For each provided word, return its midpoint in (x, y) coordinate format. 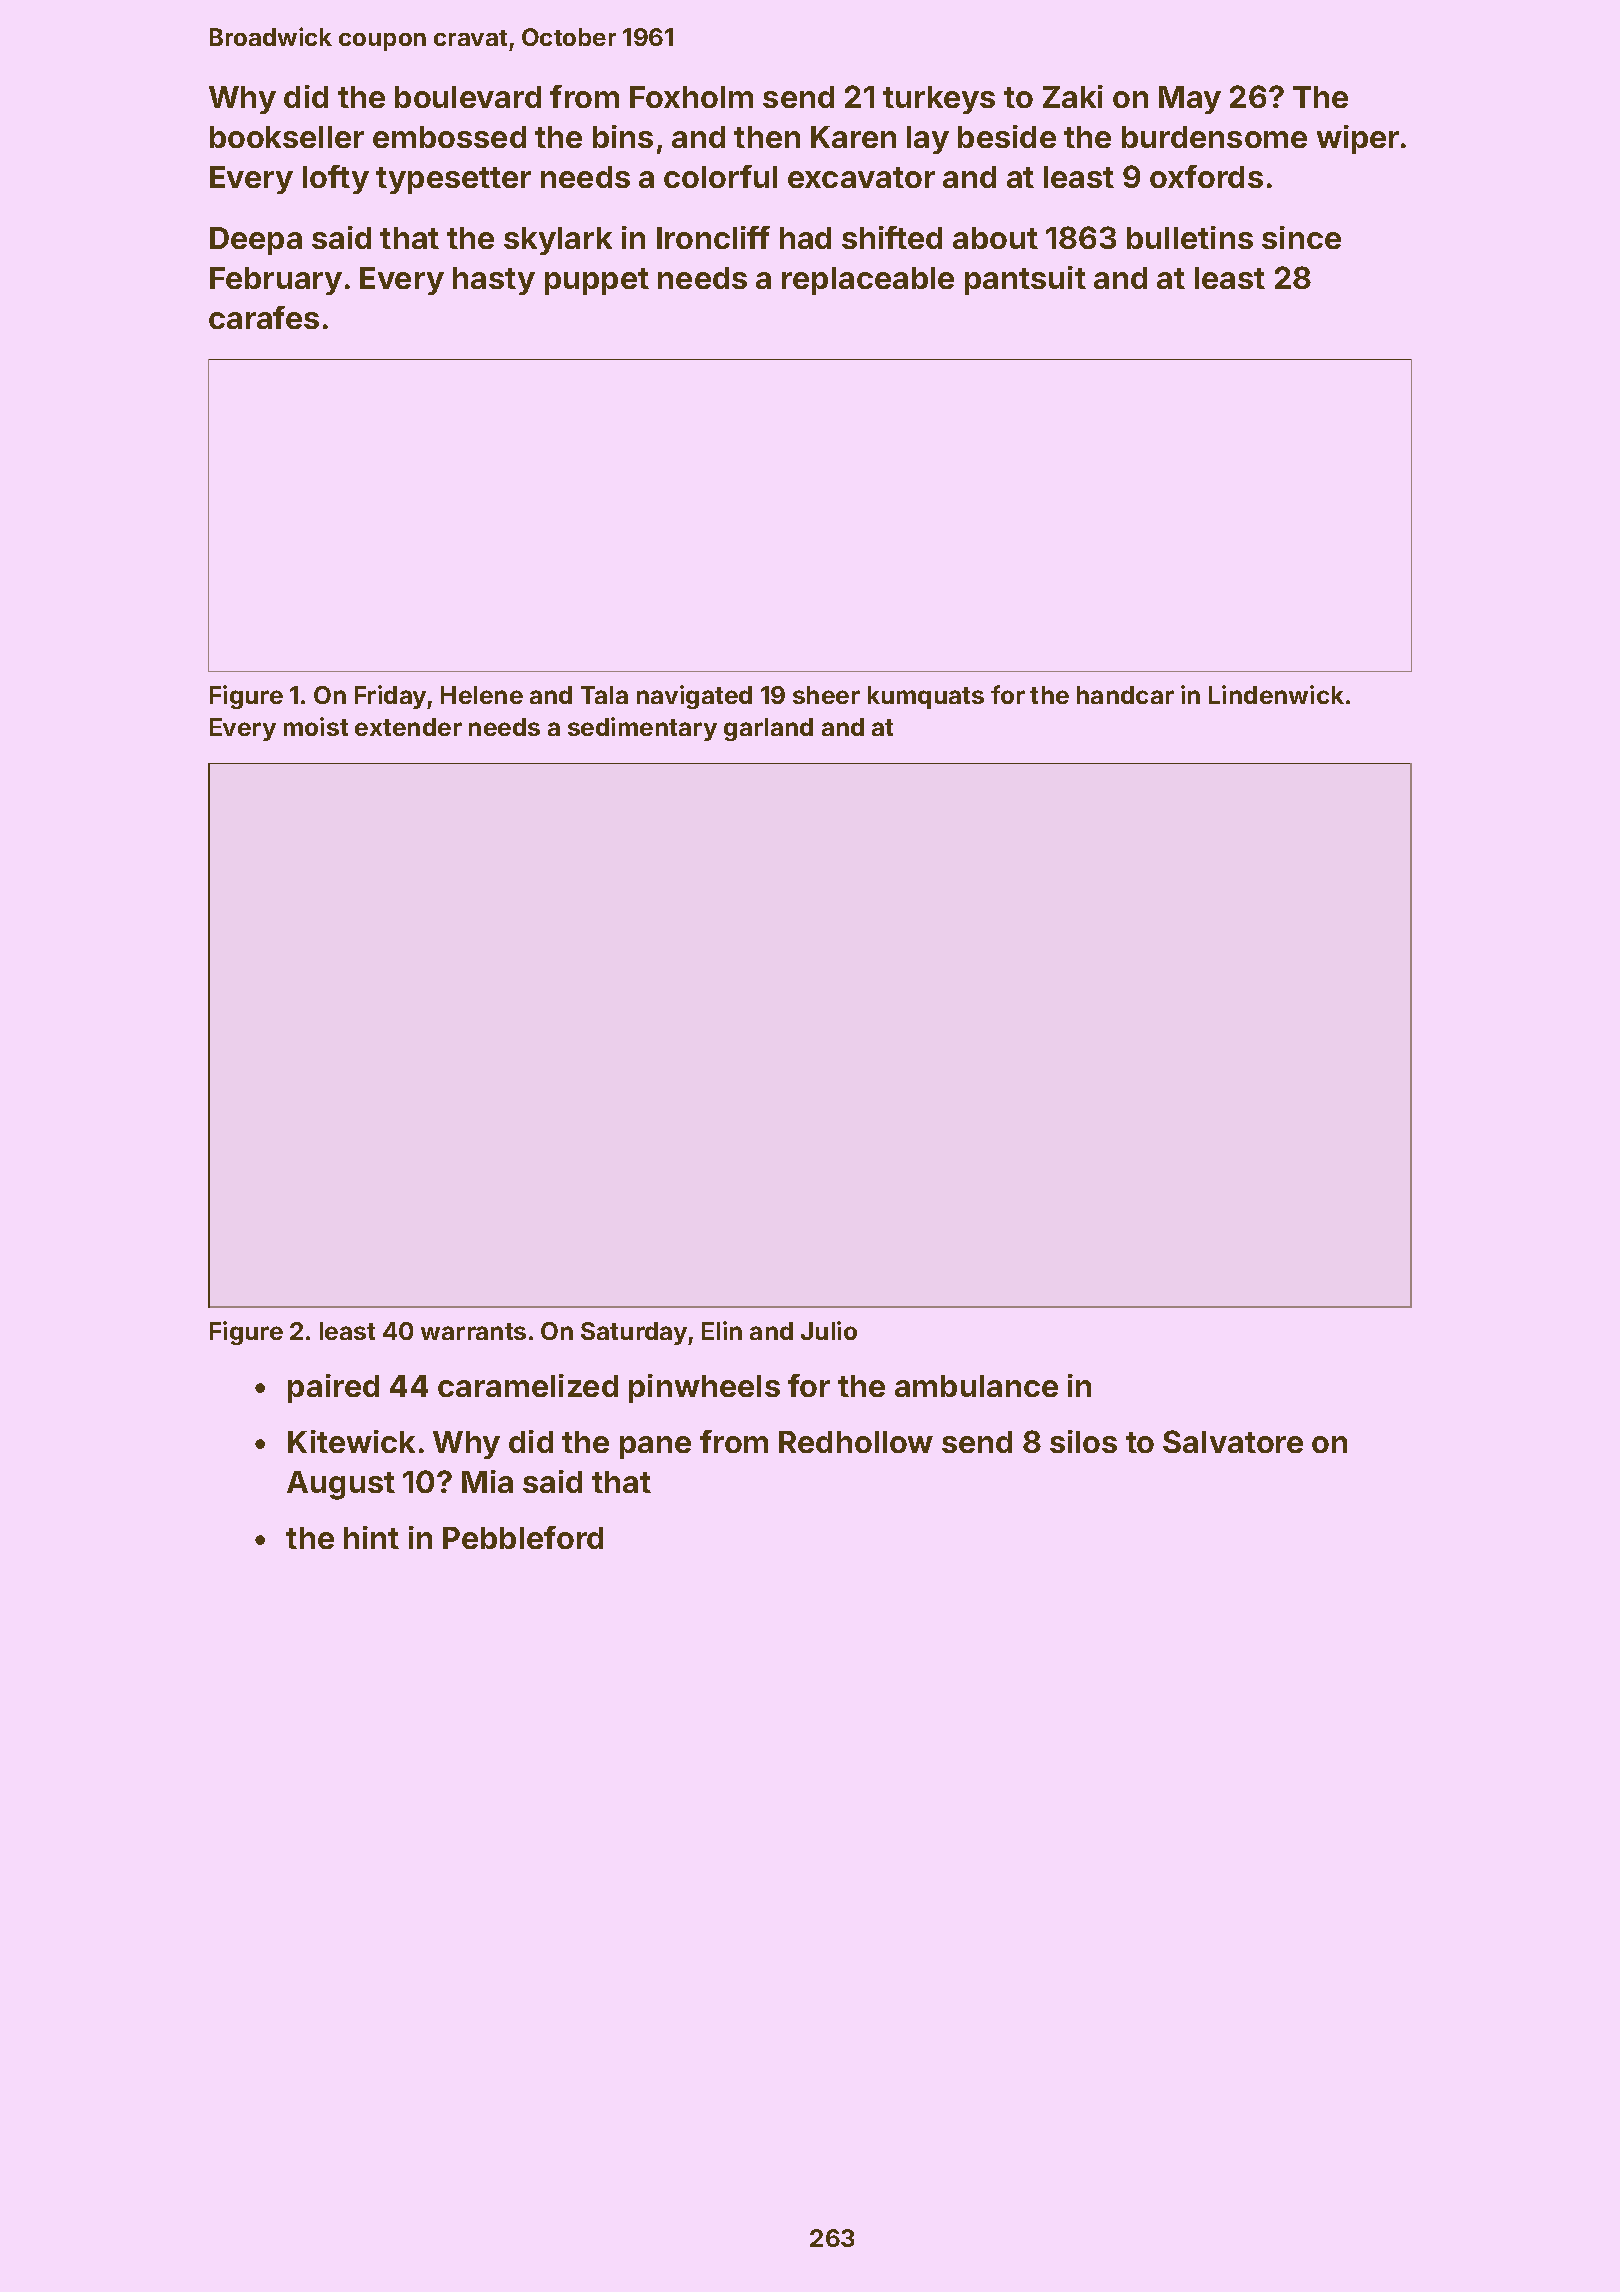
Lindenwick (1276, 694)
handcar (1125, 695)
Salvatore (1233, 1441)
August (341, 1485)
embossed (449, 137)
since (1301, 237)
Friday (391, 697)
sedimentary (642, 729)
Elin (722, 1330)
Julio (829, 1330)
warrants (473, 1331)
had (805, 238)
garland (768, 729)
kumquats (926, 697)
